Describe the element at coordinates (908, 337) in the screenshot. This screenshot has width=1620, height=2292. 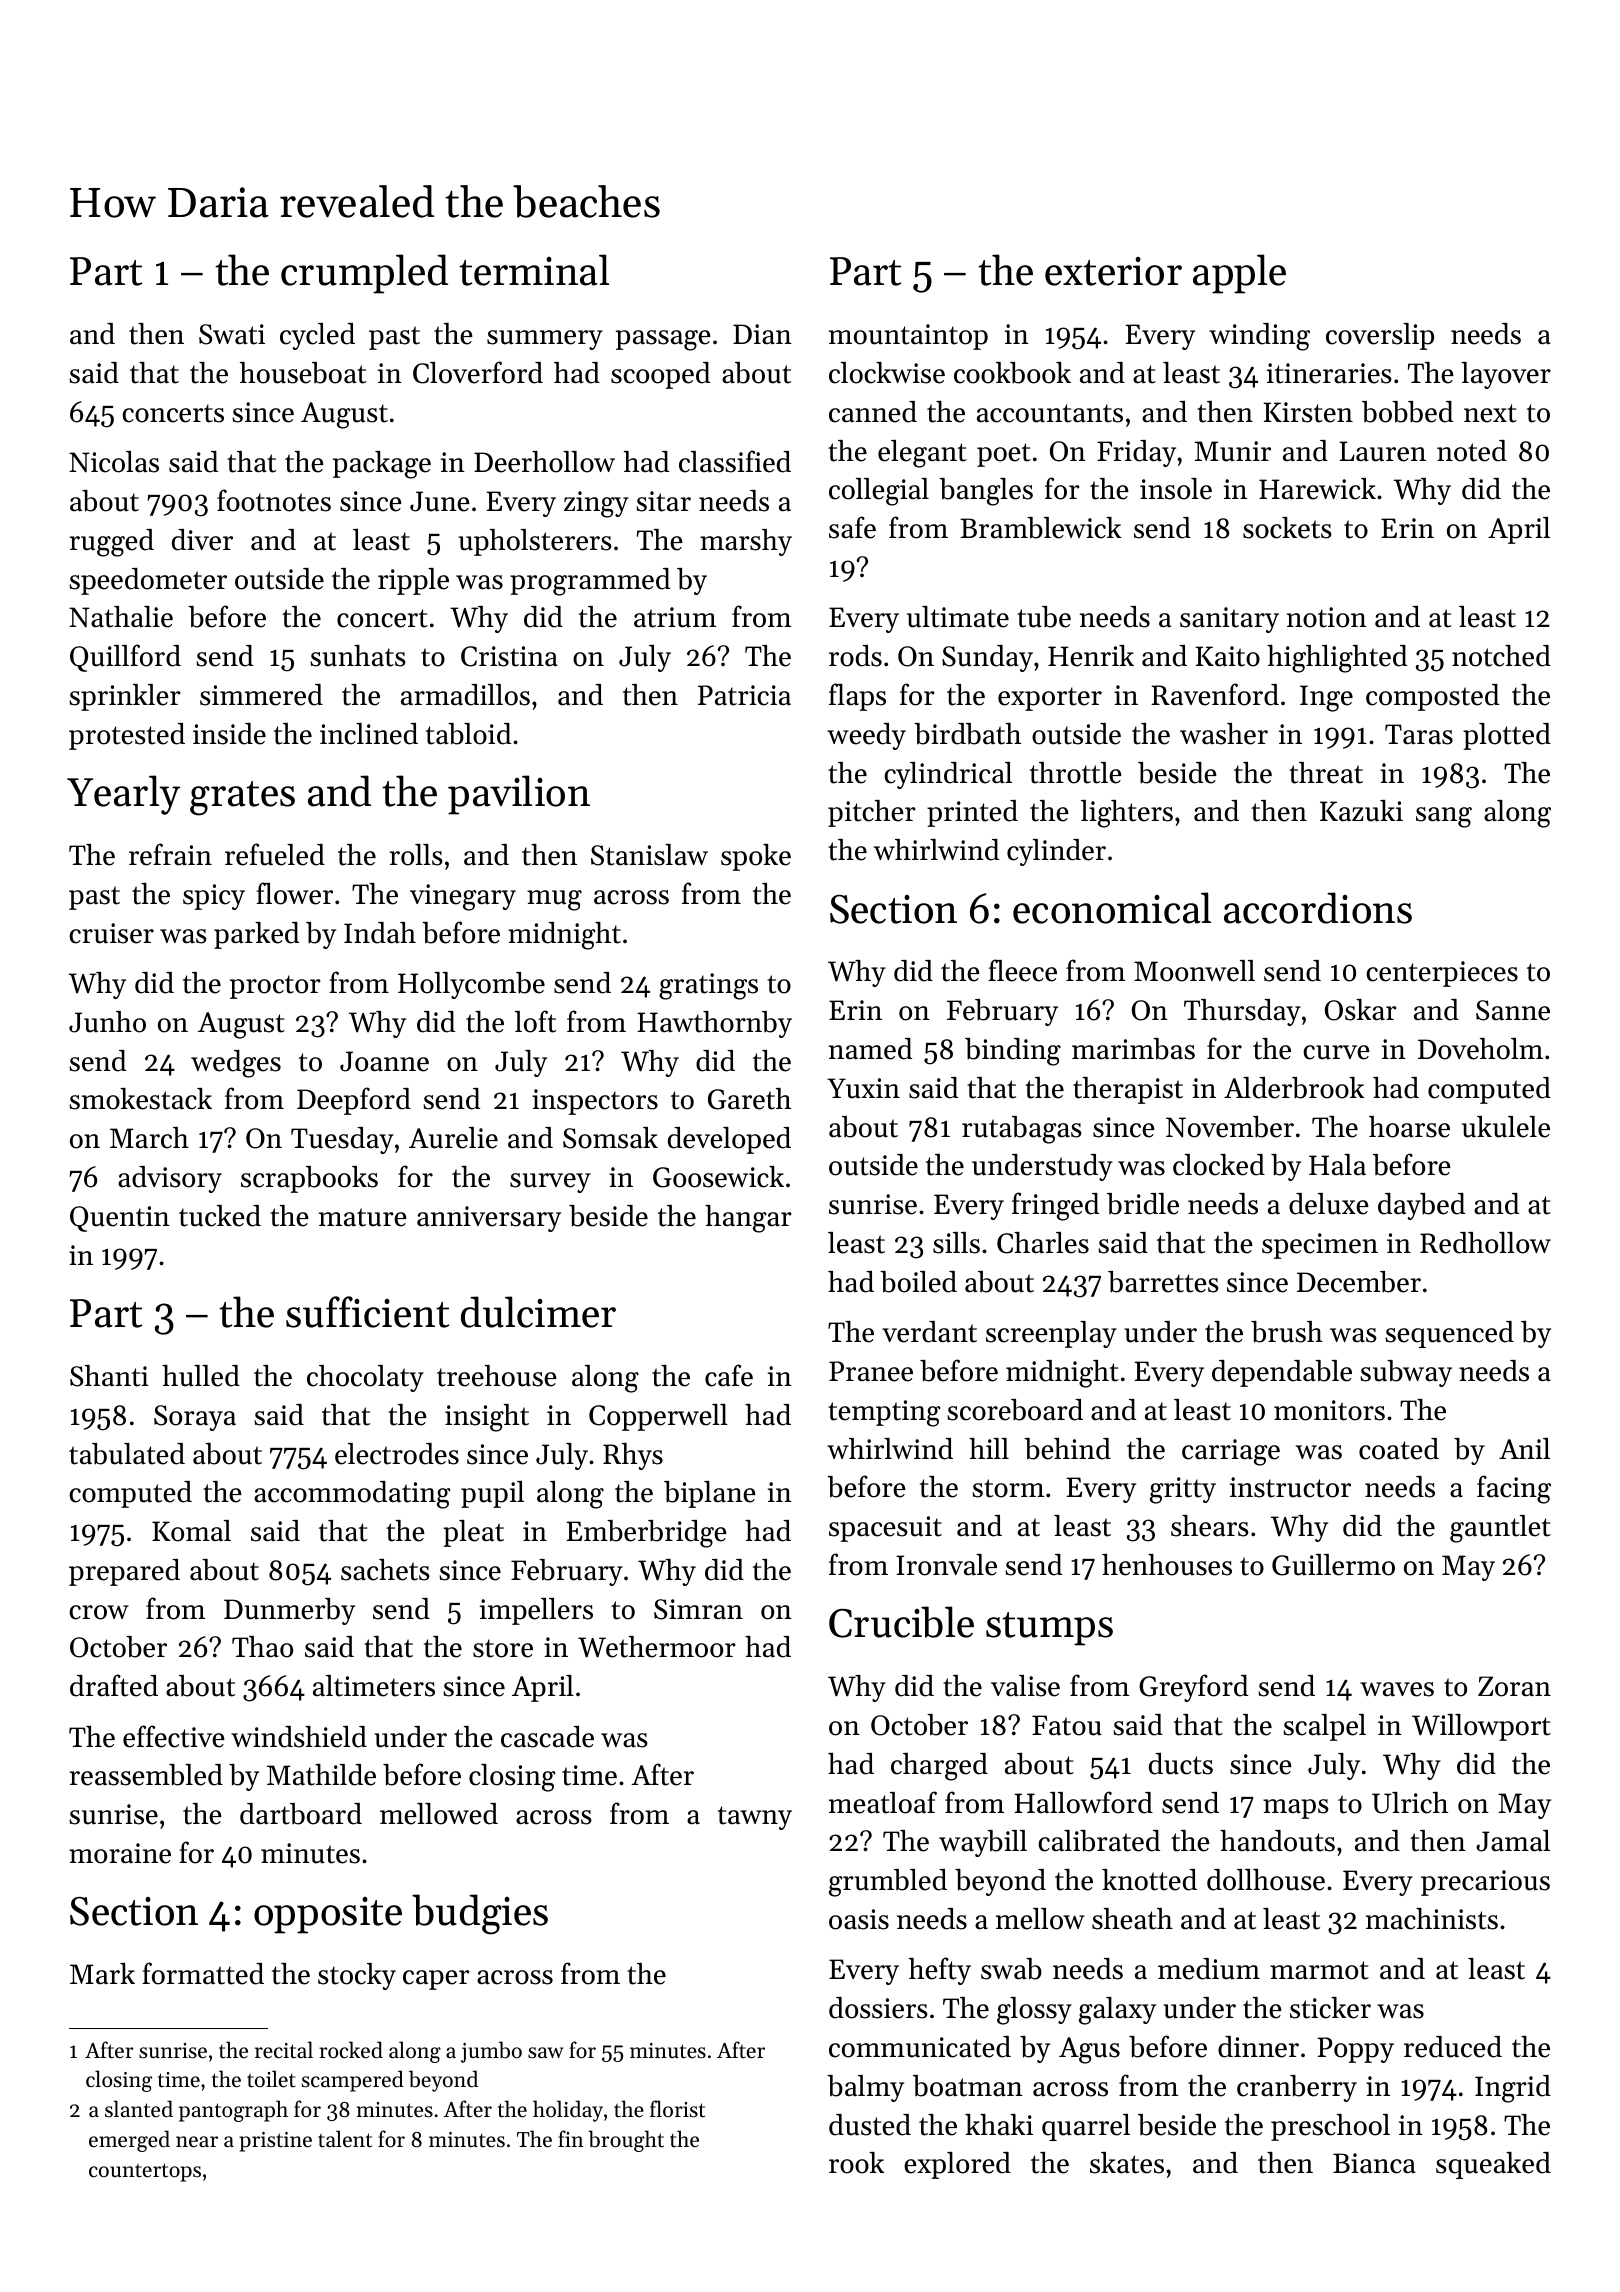
I see `mountaintop` at that location.
